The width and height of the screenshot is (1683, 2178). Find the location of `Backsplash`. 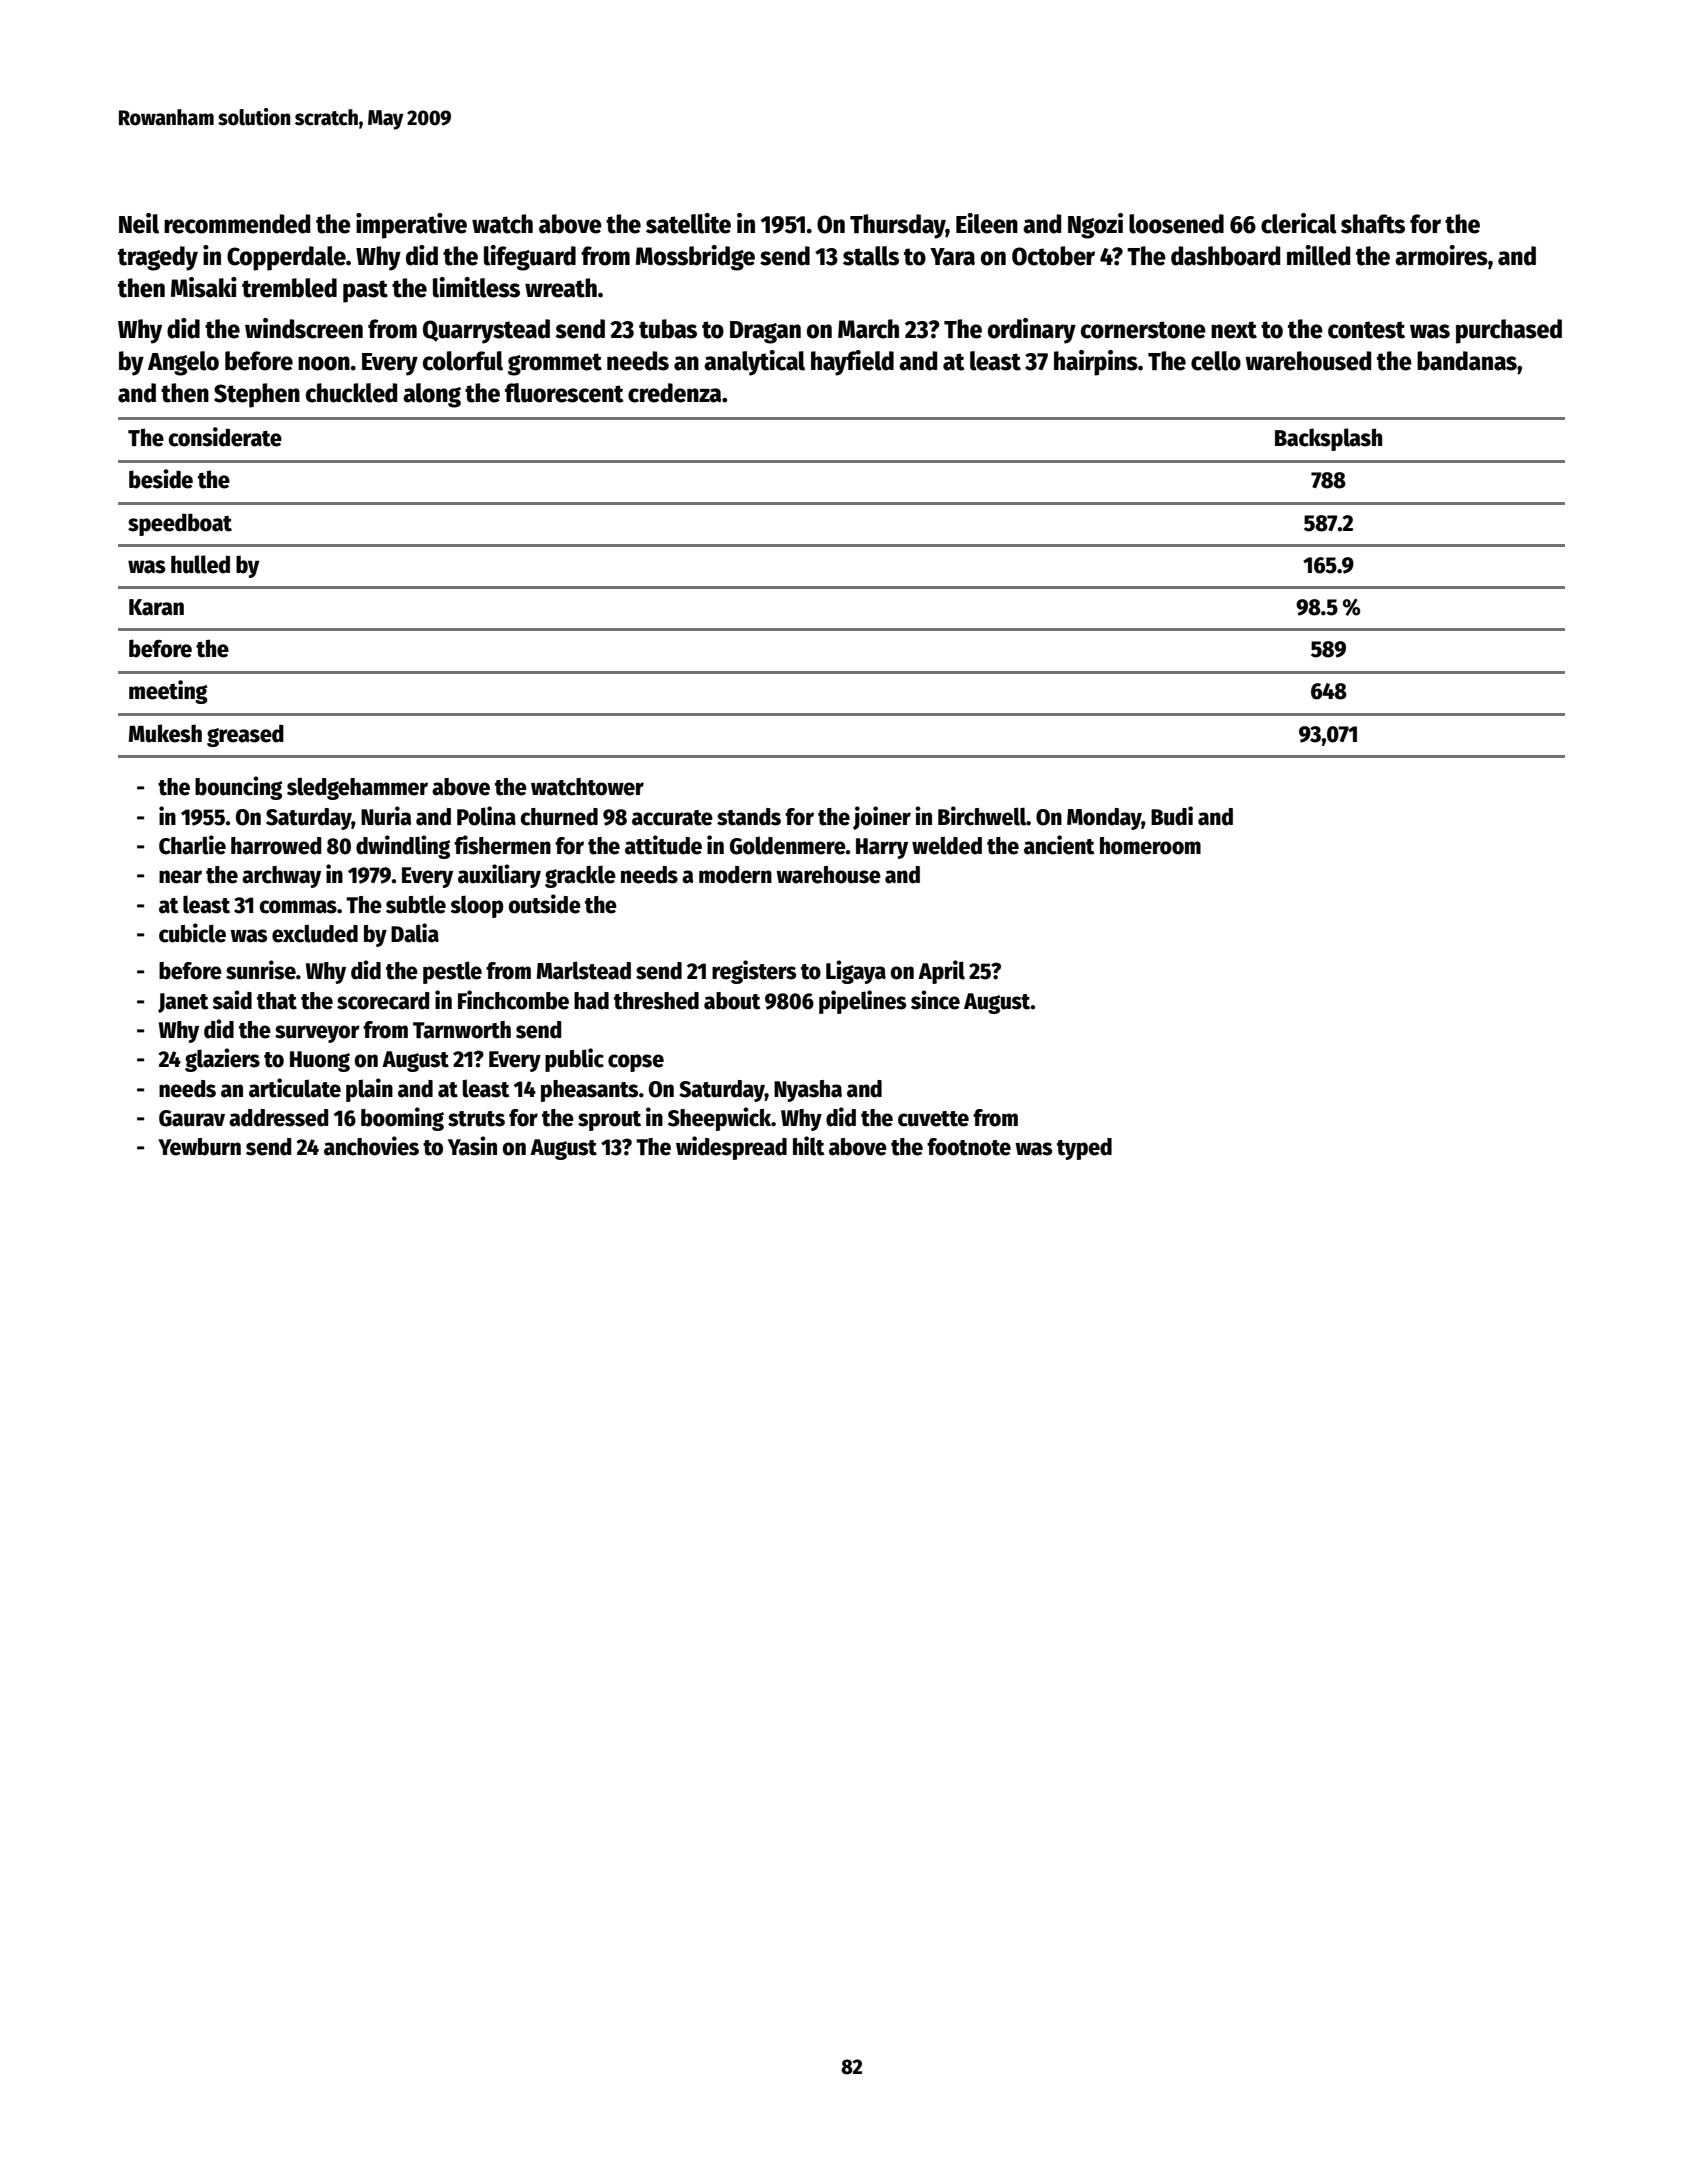

Backsplash is located at coordinates (1328, 439).
